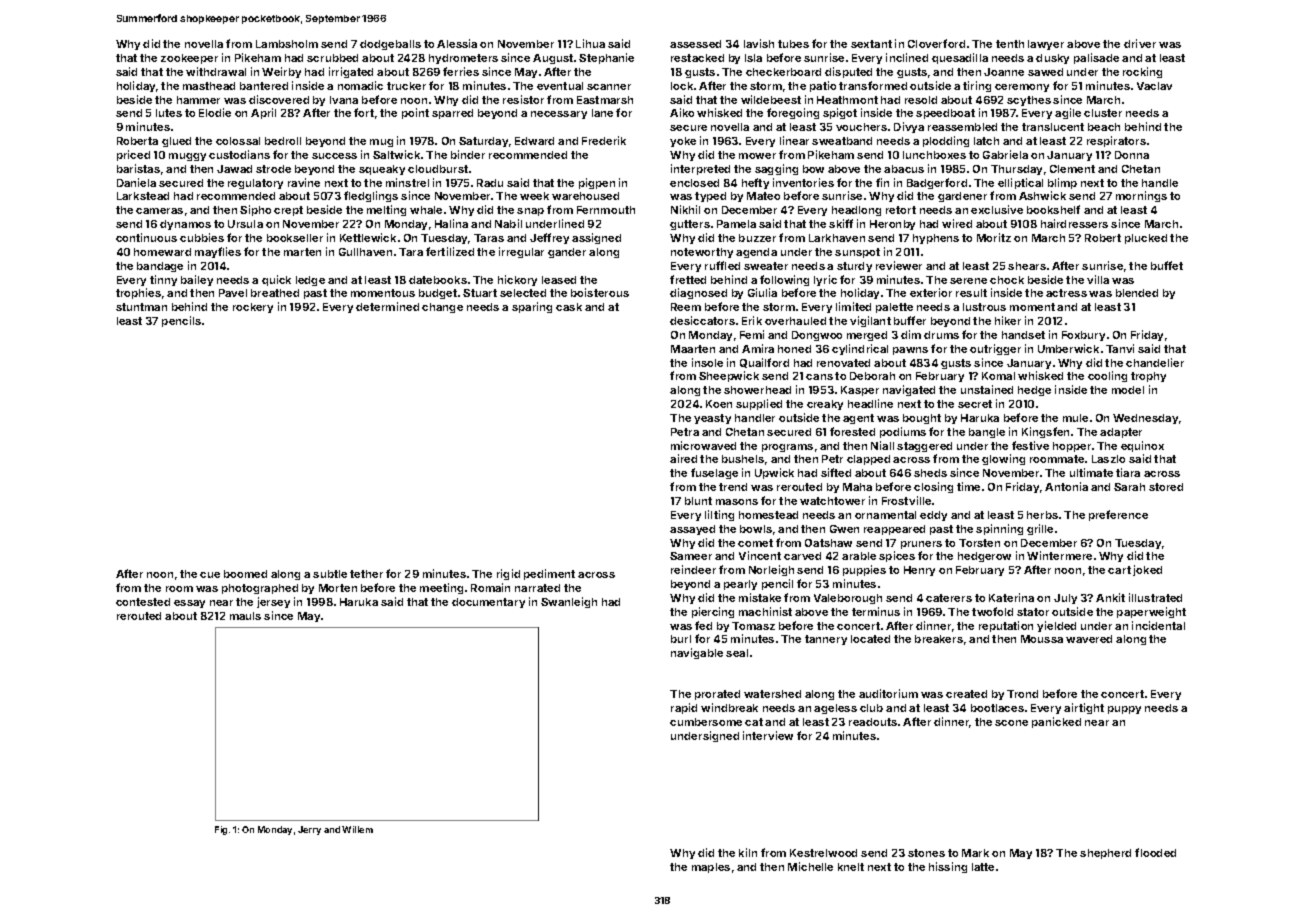 The height and width of the screenshot is (924, 1308). I want to click on wired, so click(957, 223).
